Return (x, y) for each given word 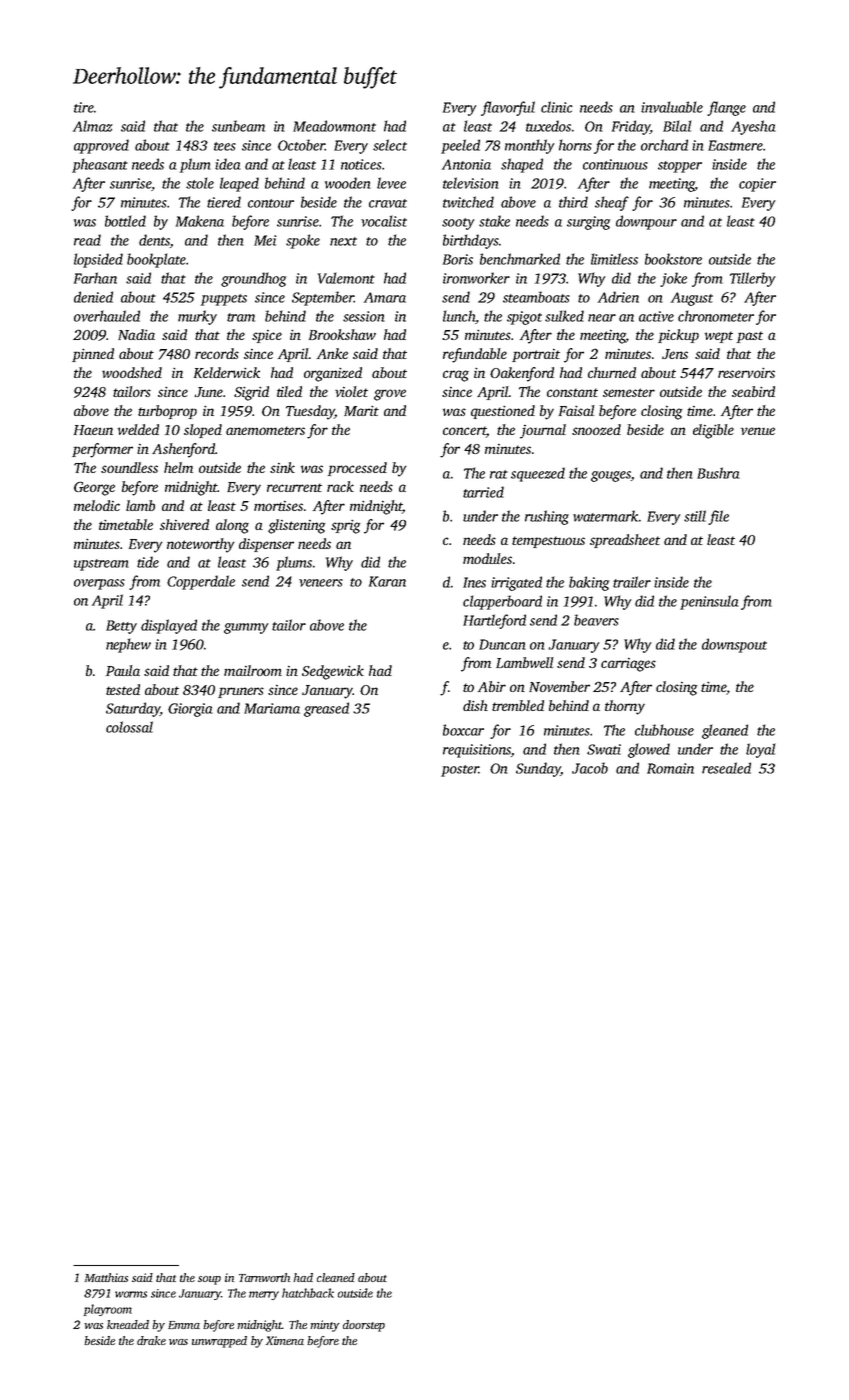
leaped (239, 184)
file (718, 517)
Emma (184, 1325)
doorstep (364, 1326)
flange (726, 108)
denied (93, 297)
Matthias (106, 1277)
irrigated (516, 583)
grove (390, 395)
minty (324, 1326)
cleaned (336, 1277)
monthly (529, 146)
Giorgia (190, 710)
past (750, 337)
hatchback (308, 1293)
